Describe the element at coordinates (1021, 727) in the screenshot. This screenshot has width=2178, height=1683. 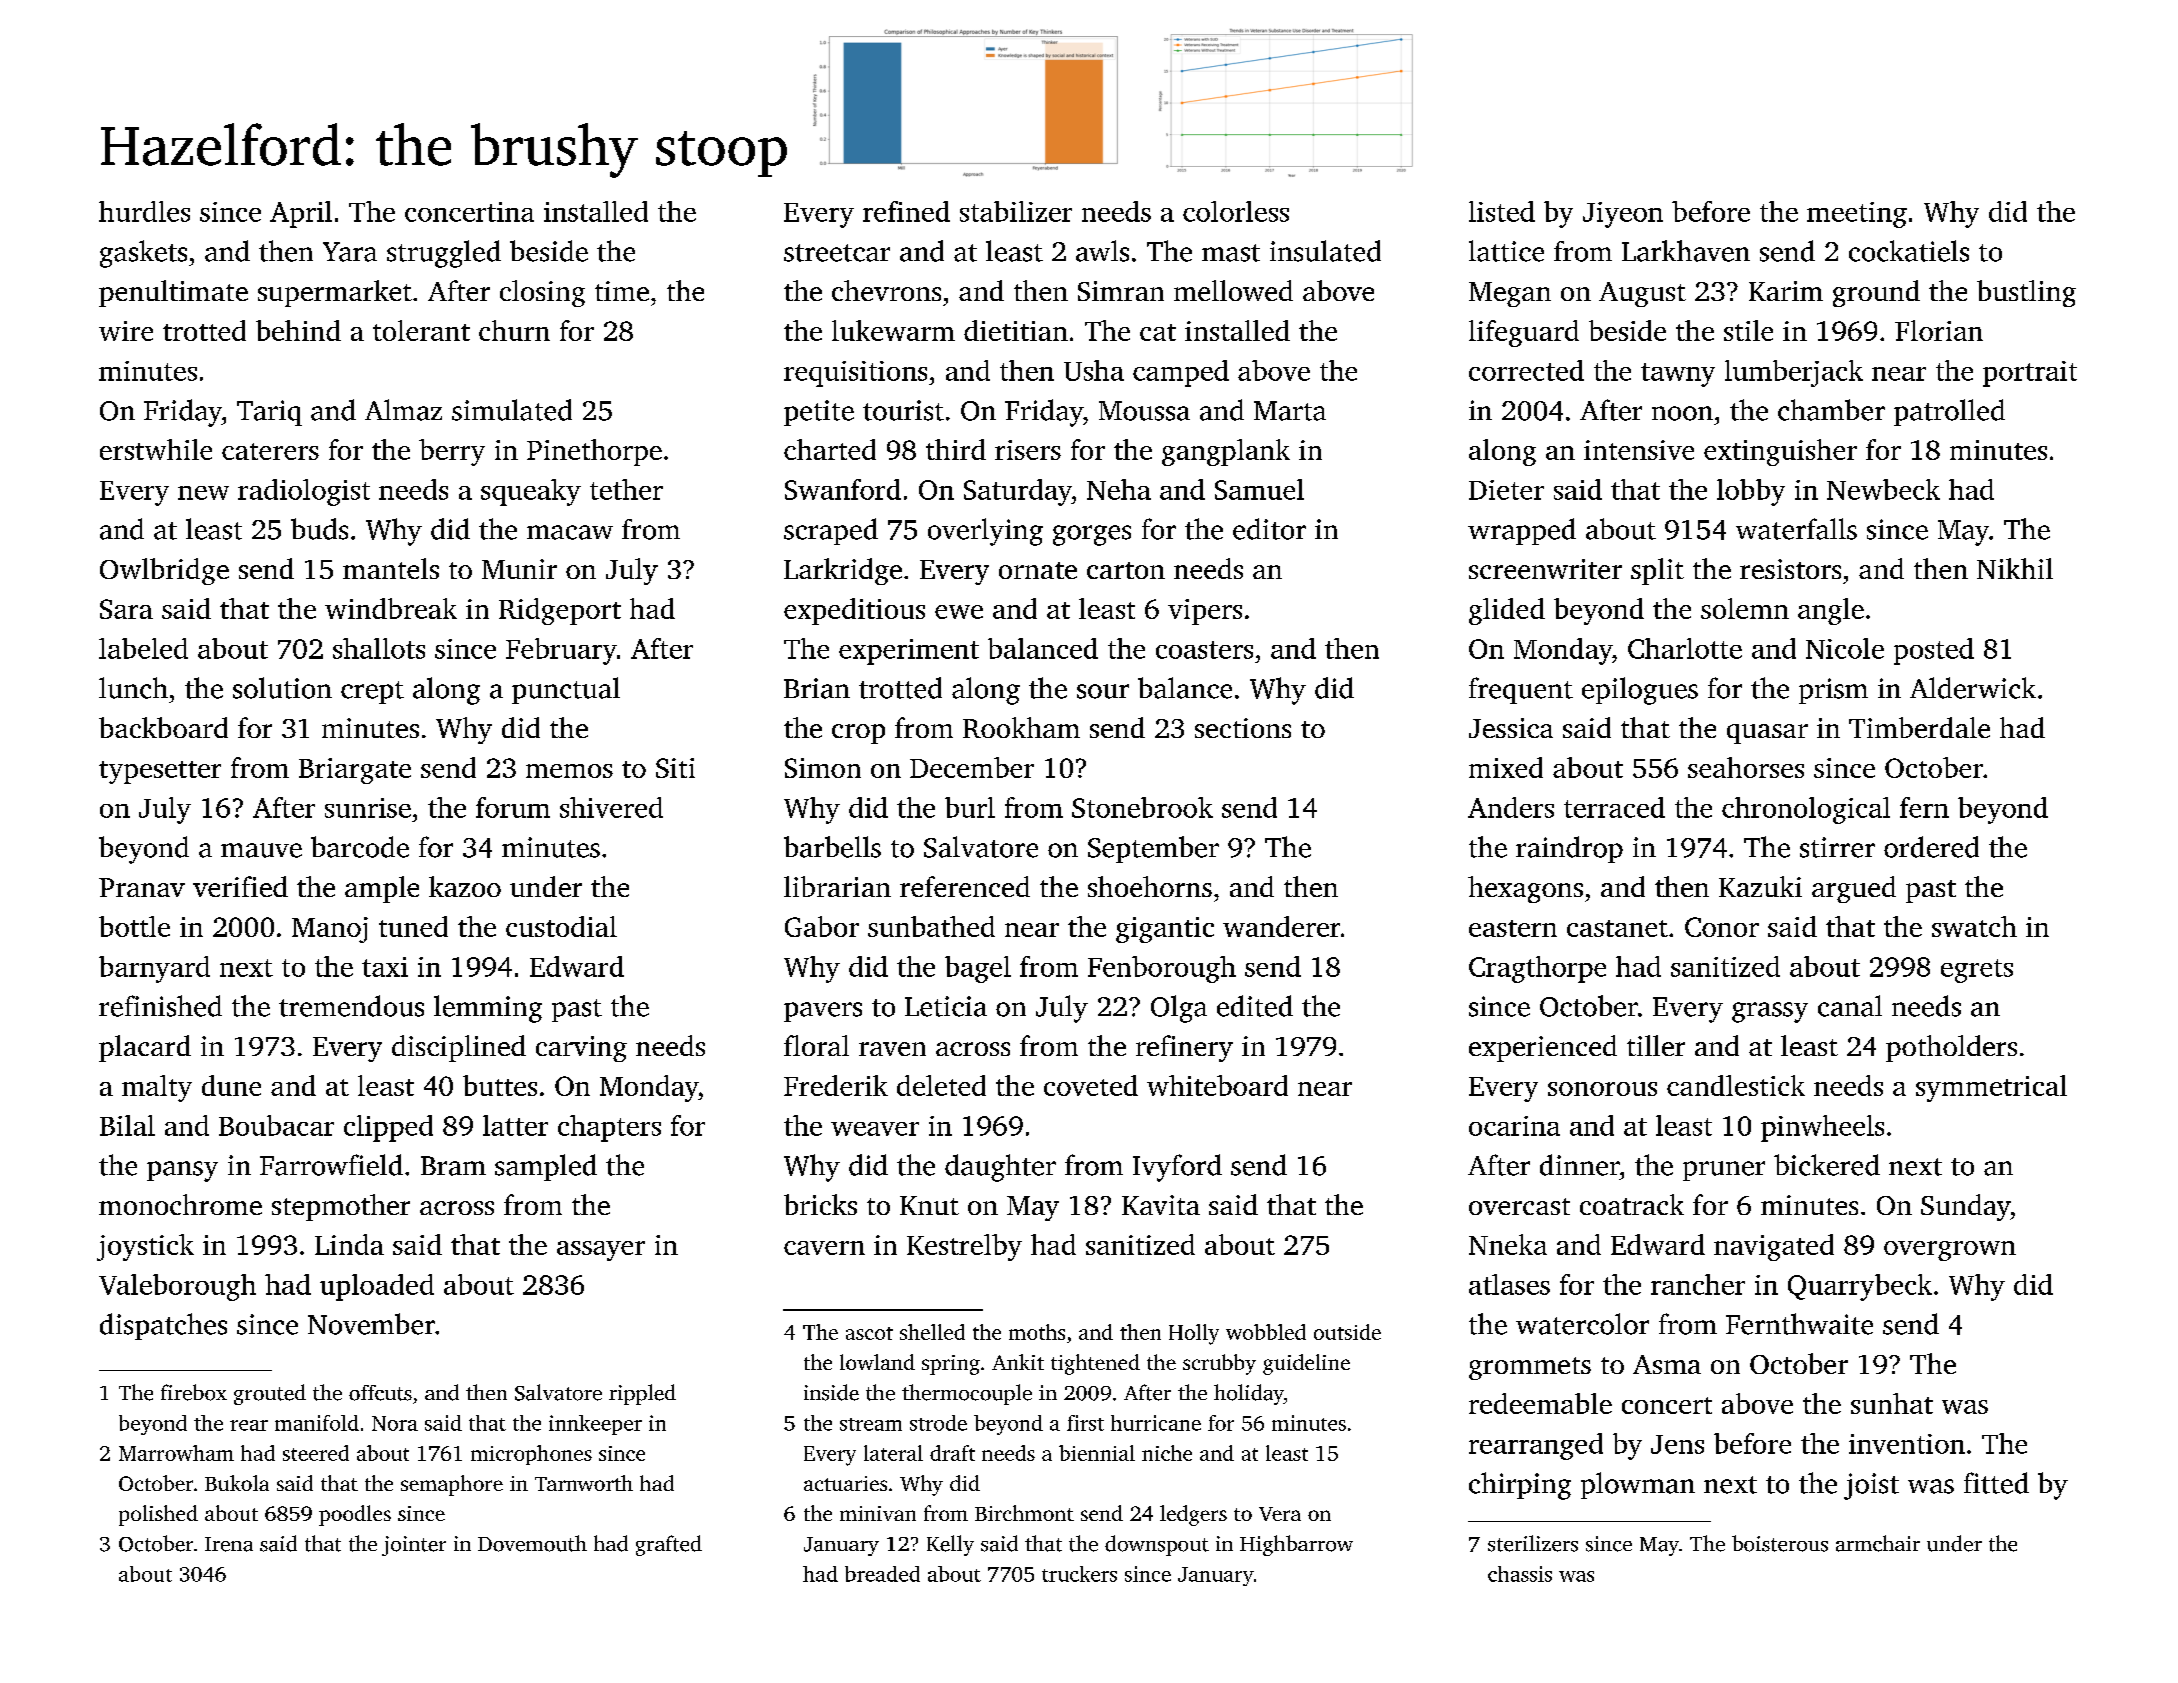
I see `Rookham` at that location.
